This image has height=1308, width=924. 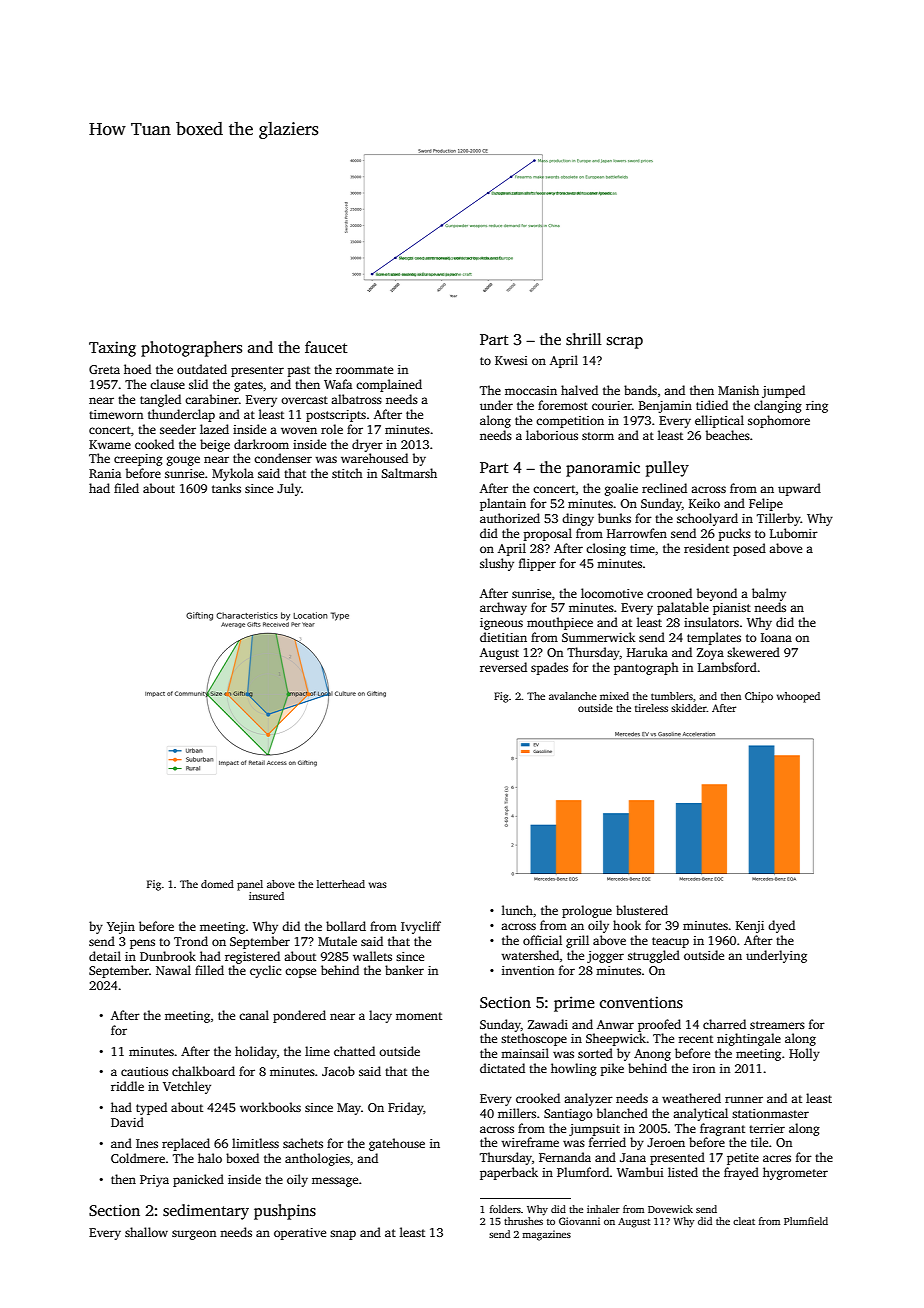 What do you see at coordinates (146, 1232) in the image?
I see `shallow` at bounding box center [146, 1232].
